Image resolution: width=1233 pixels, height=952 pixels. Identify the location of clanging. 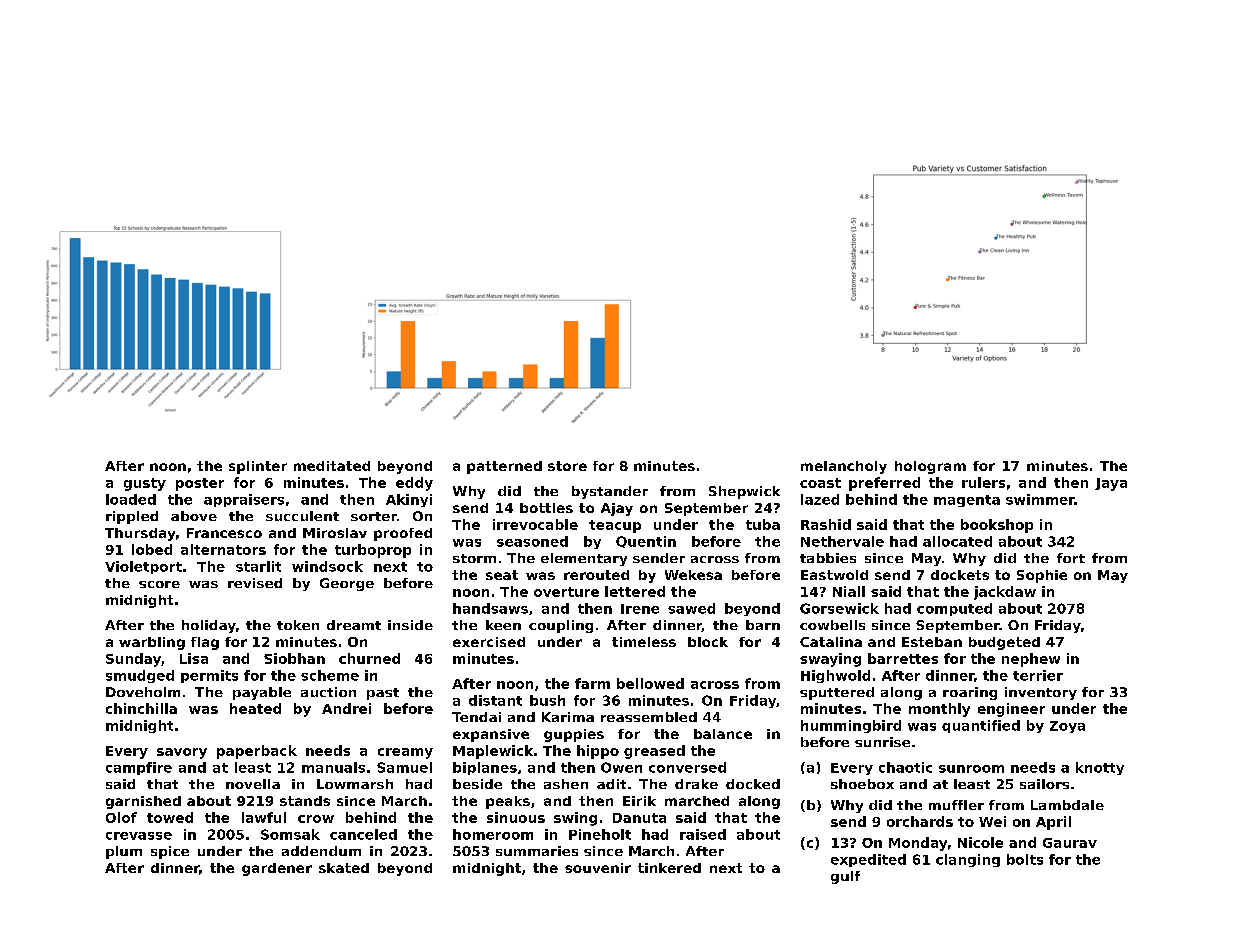
(968, 860).
